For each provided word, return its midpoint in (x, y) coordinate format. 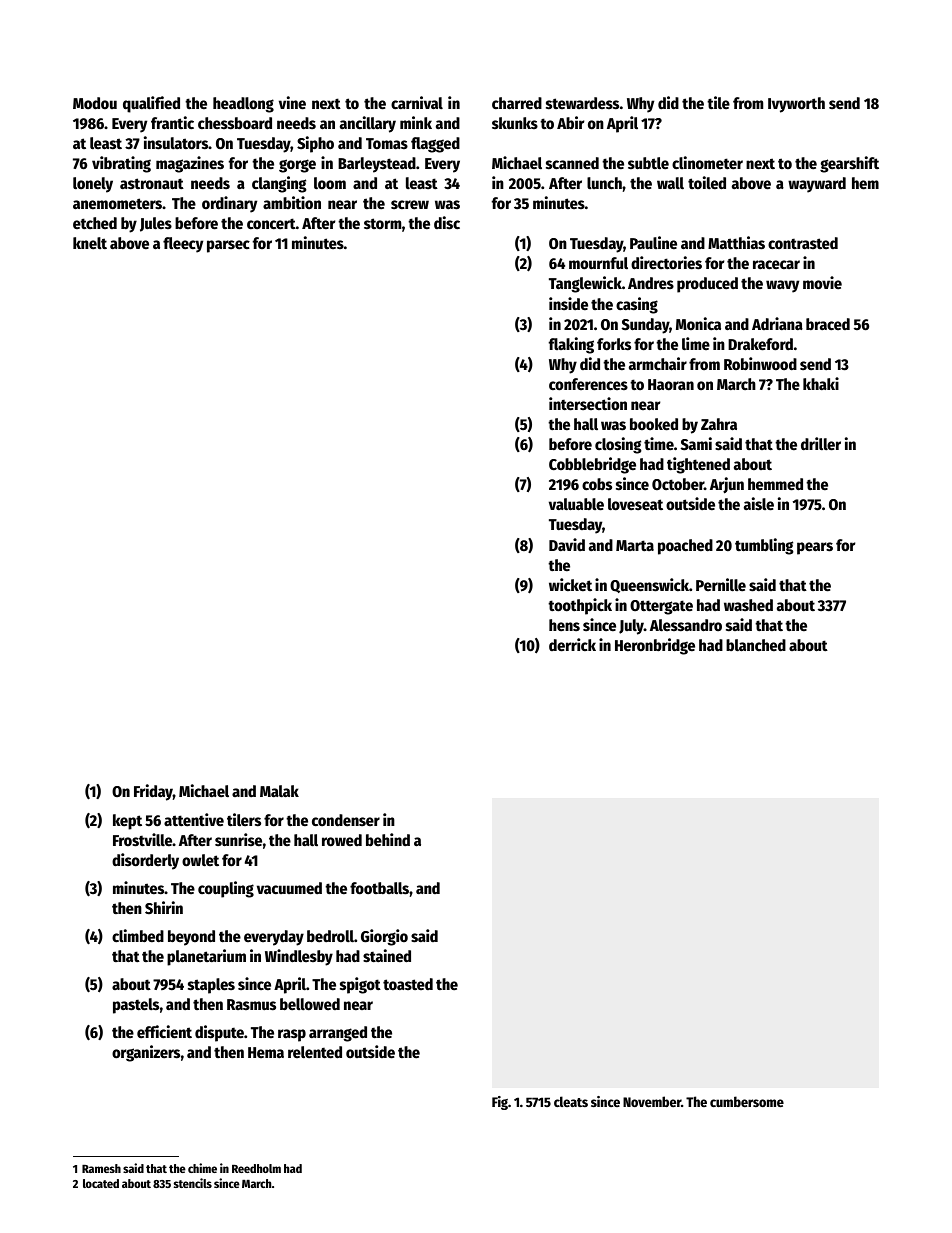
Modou (95, 103)
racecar (776, 265)
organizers (146, 1053)
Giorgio (384, 937)
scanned (572, 163)
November (652, 1101)
